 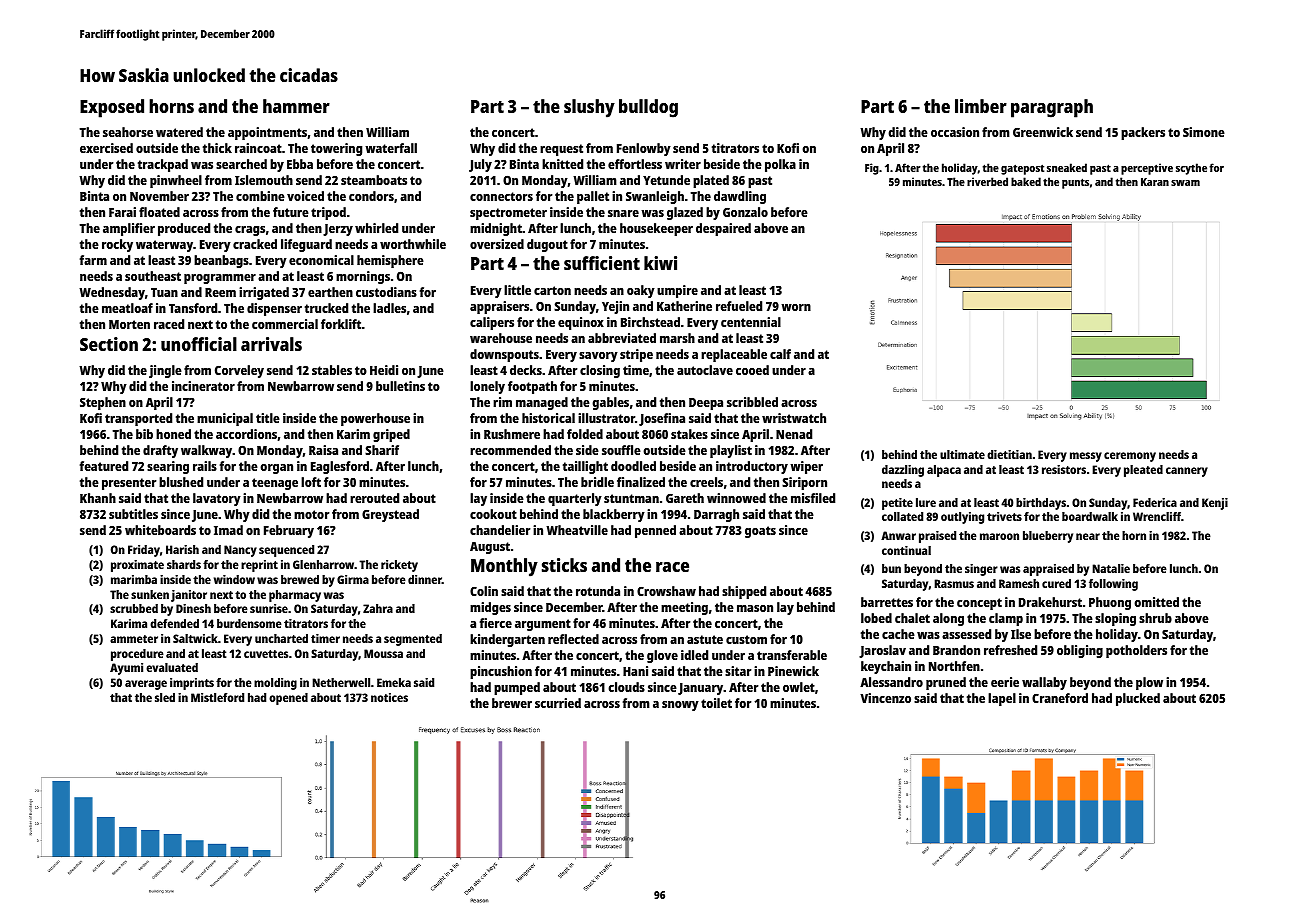 I want to click on snowy, so click(x=680, y=706).
